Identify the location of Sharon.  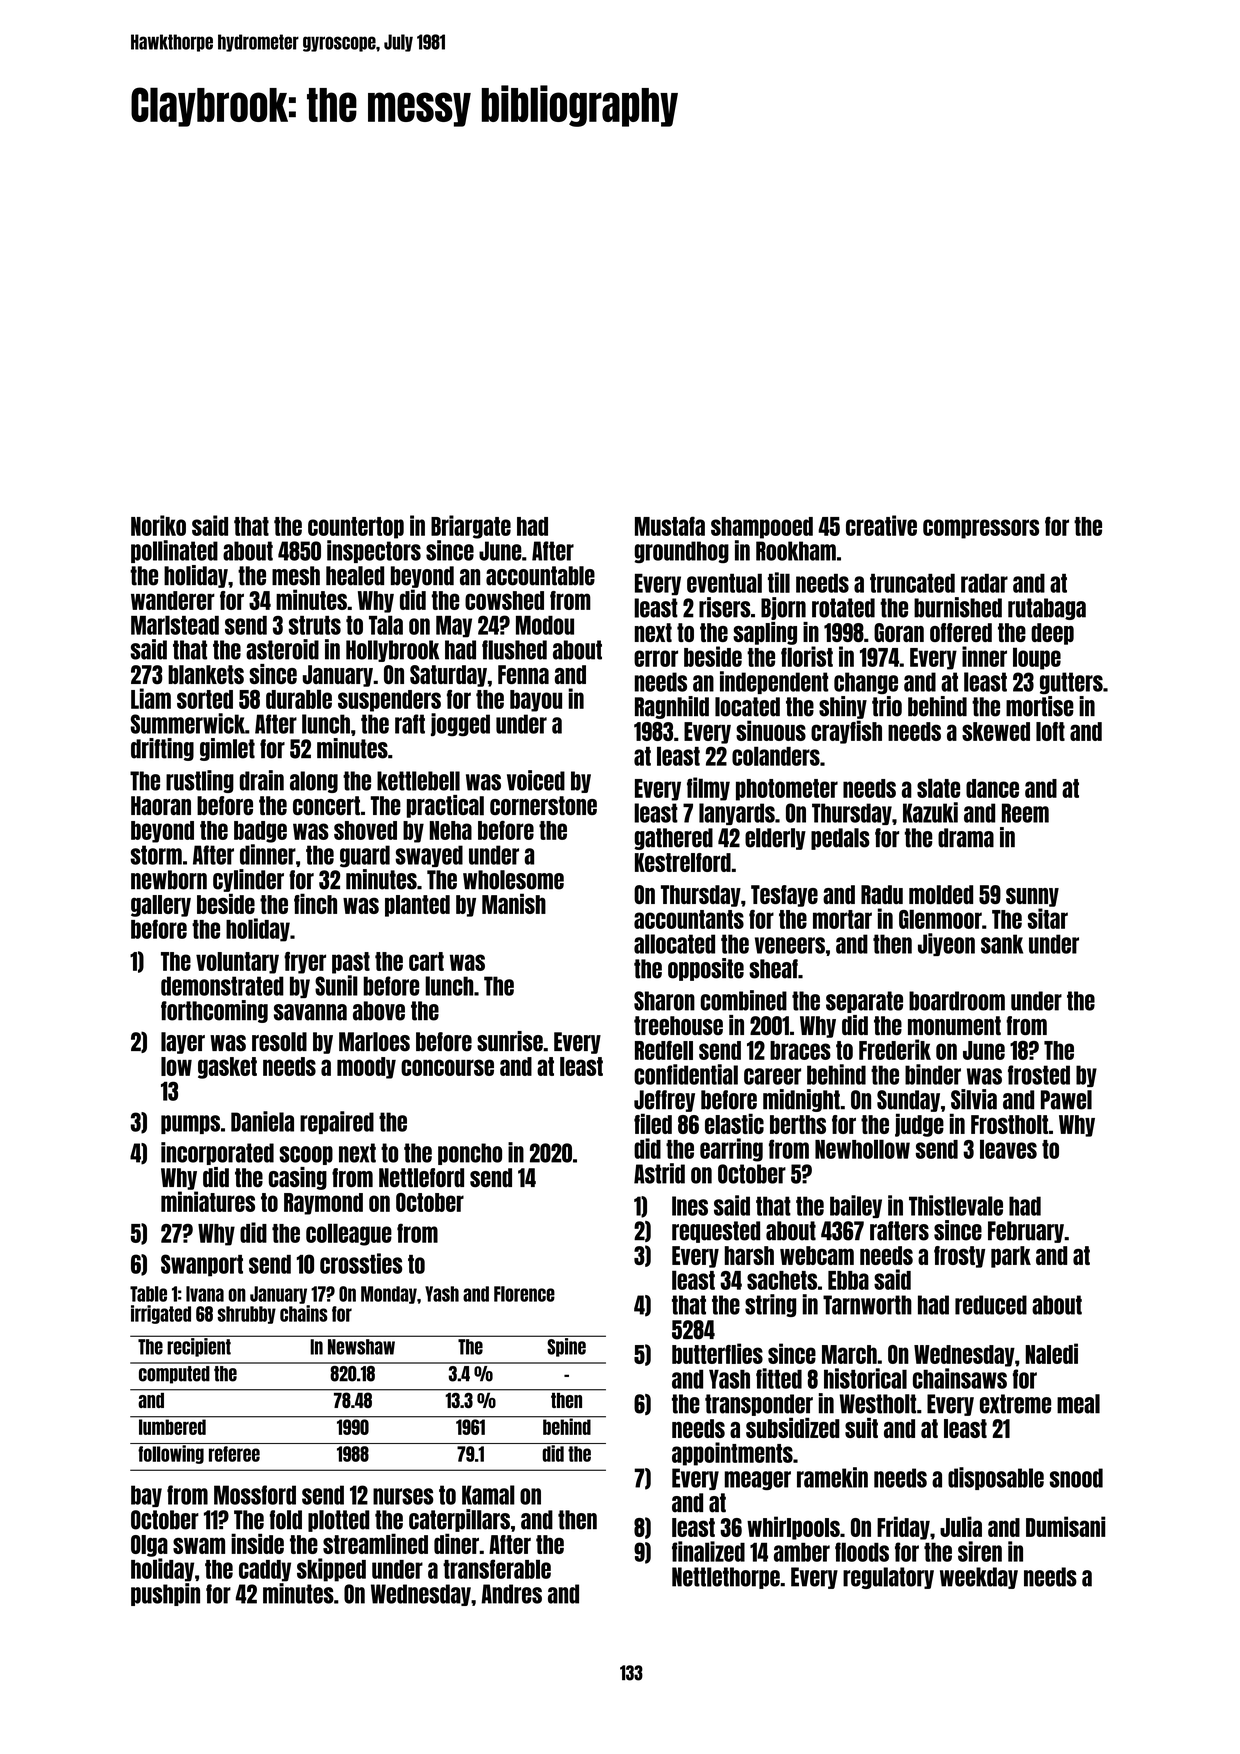
(664, 1001).
